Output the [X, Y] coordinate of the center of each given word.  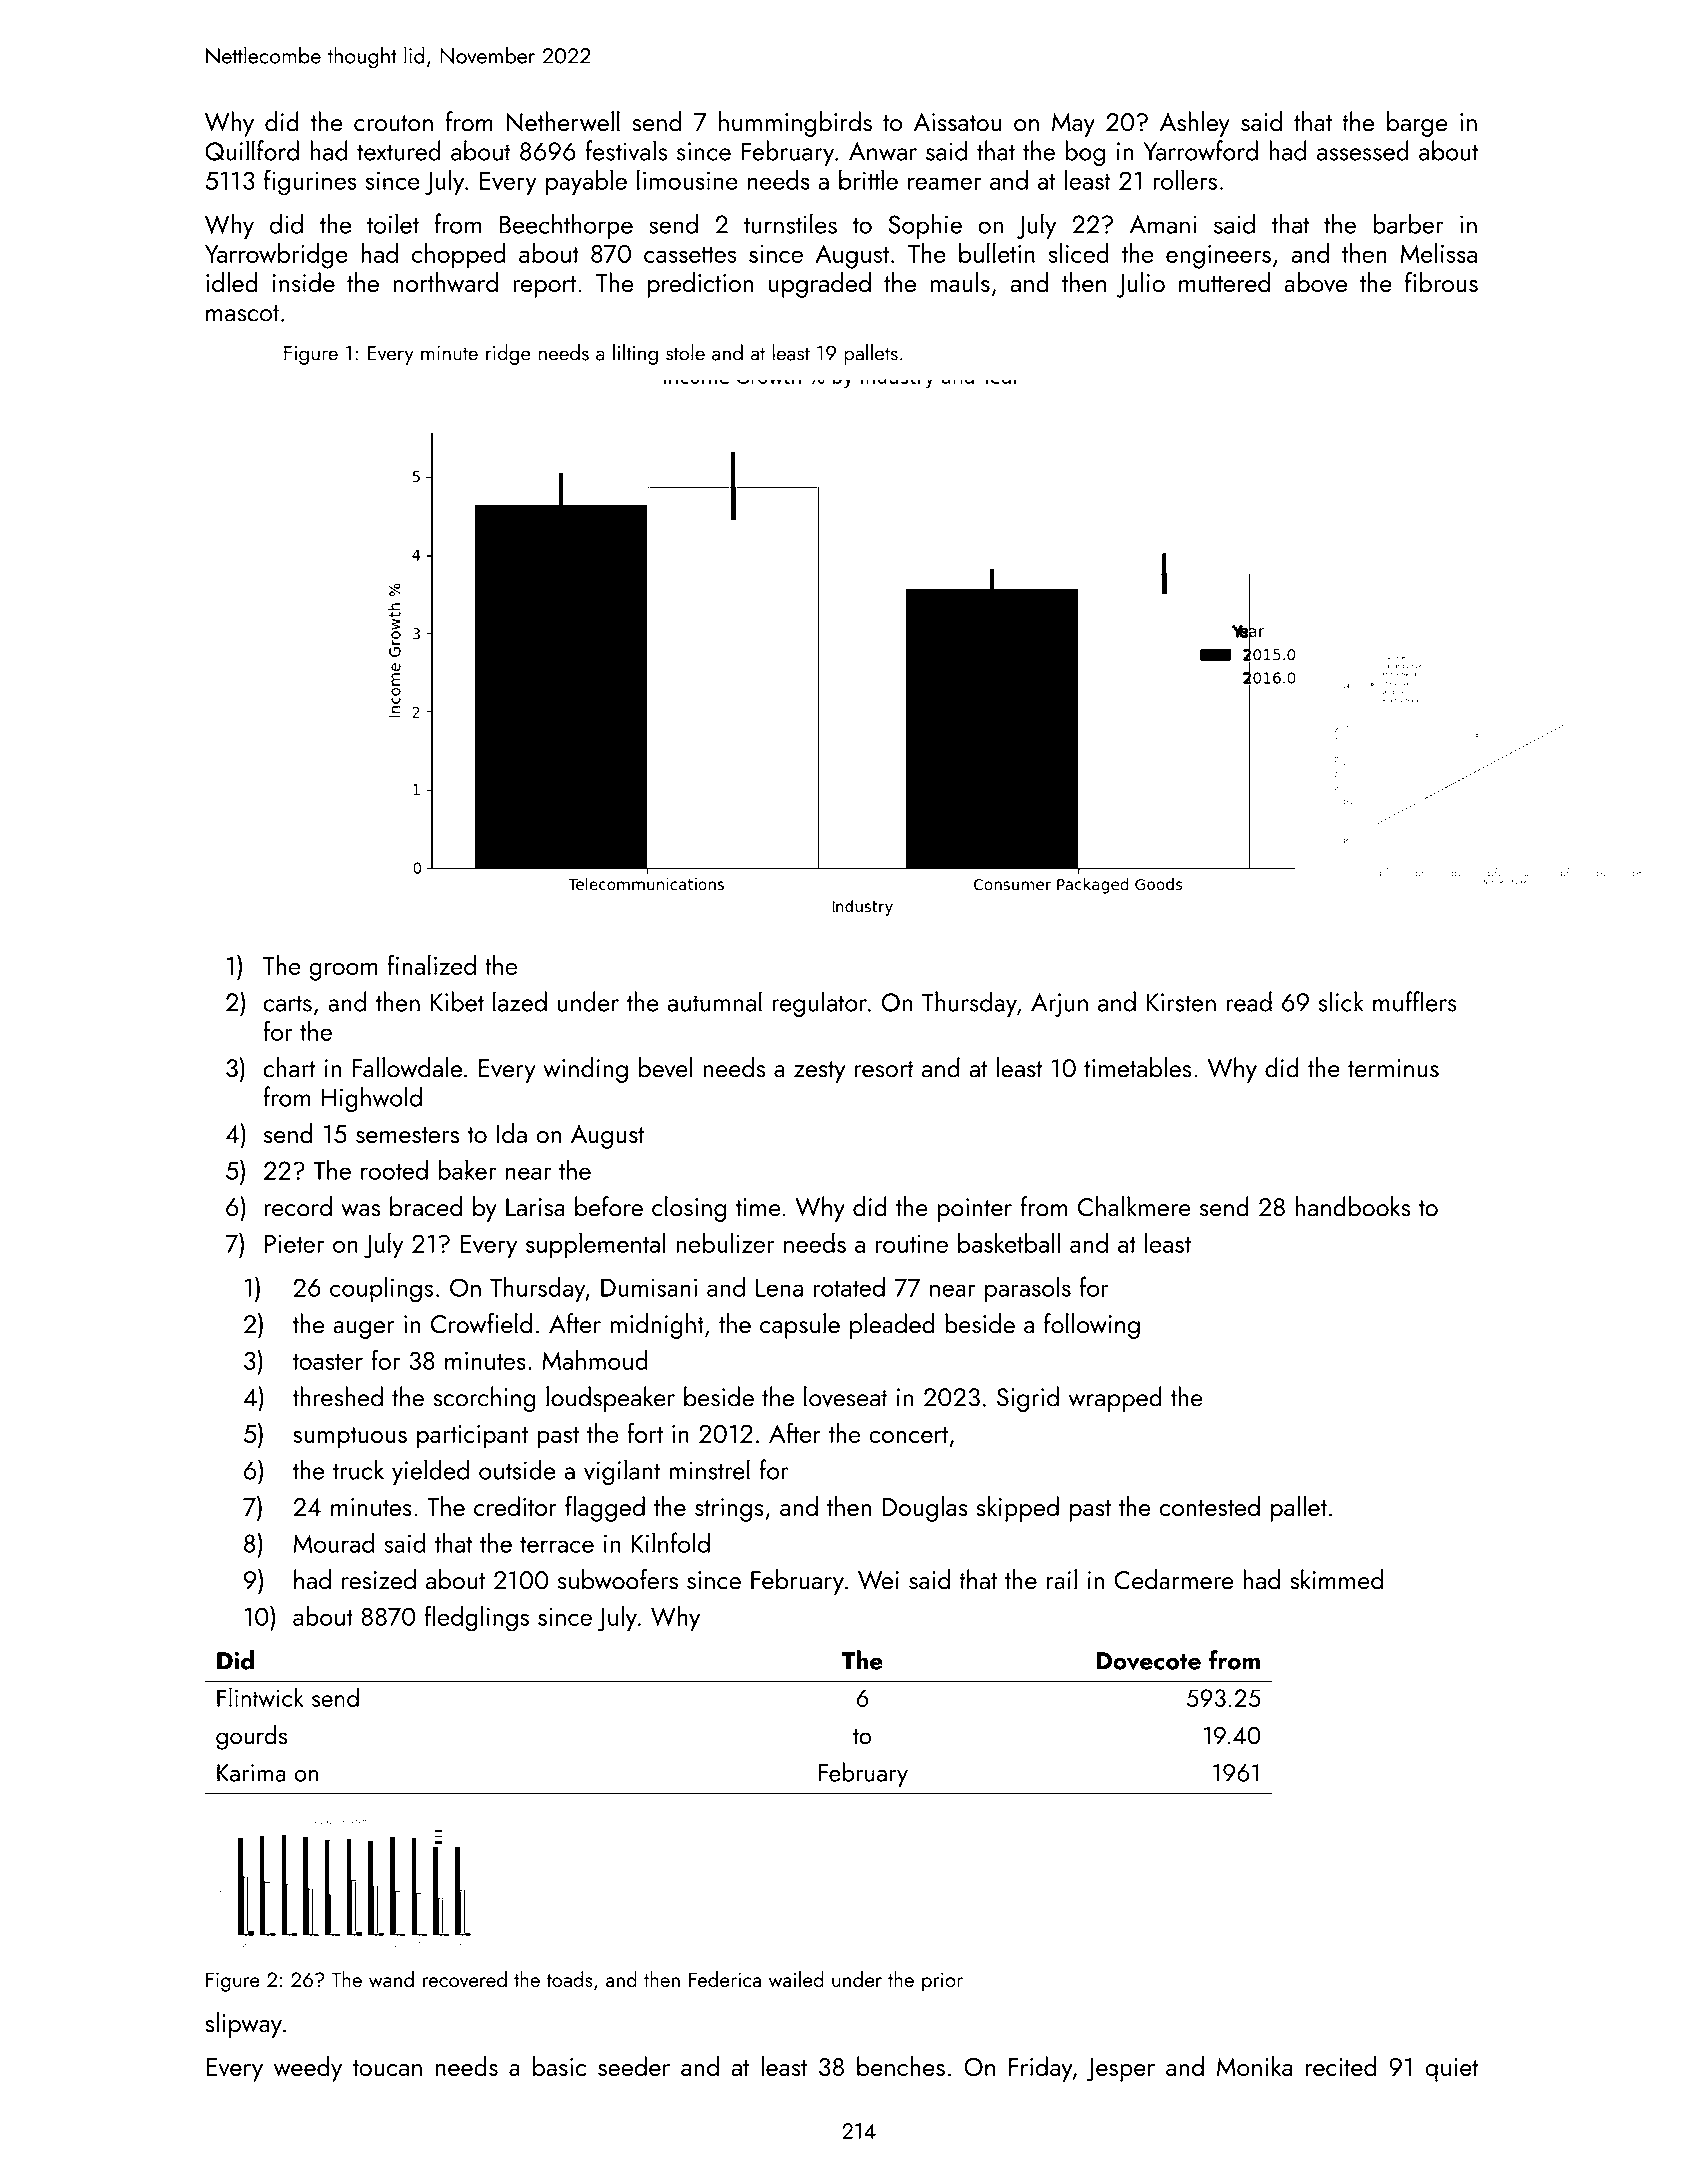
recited [1341, 2066]
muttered [1224, 282]
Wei [878, 1580]
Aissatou [957, 122]
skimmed [1336, 1579]
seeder [634, 2066]
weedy [308, 2069]
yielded [430, 1472]
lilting [635, 354]
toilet [393, 223]
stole [685, 352]
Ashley [1195, 124]
